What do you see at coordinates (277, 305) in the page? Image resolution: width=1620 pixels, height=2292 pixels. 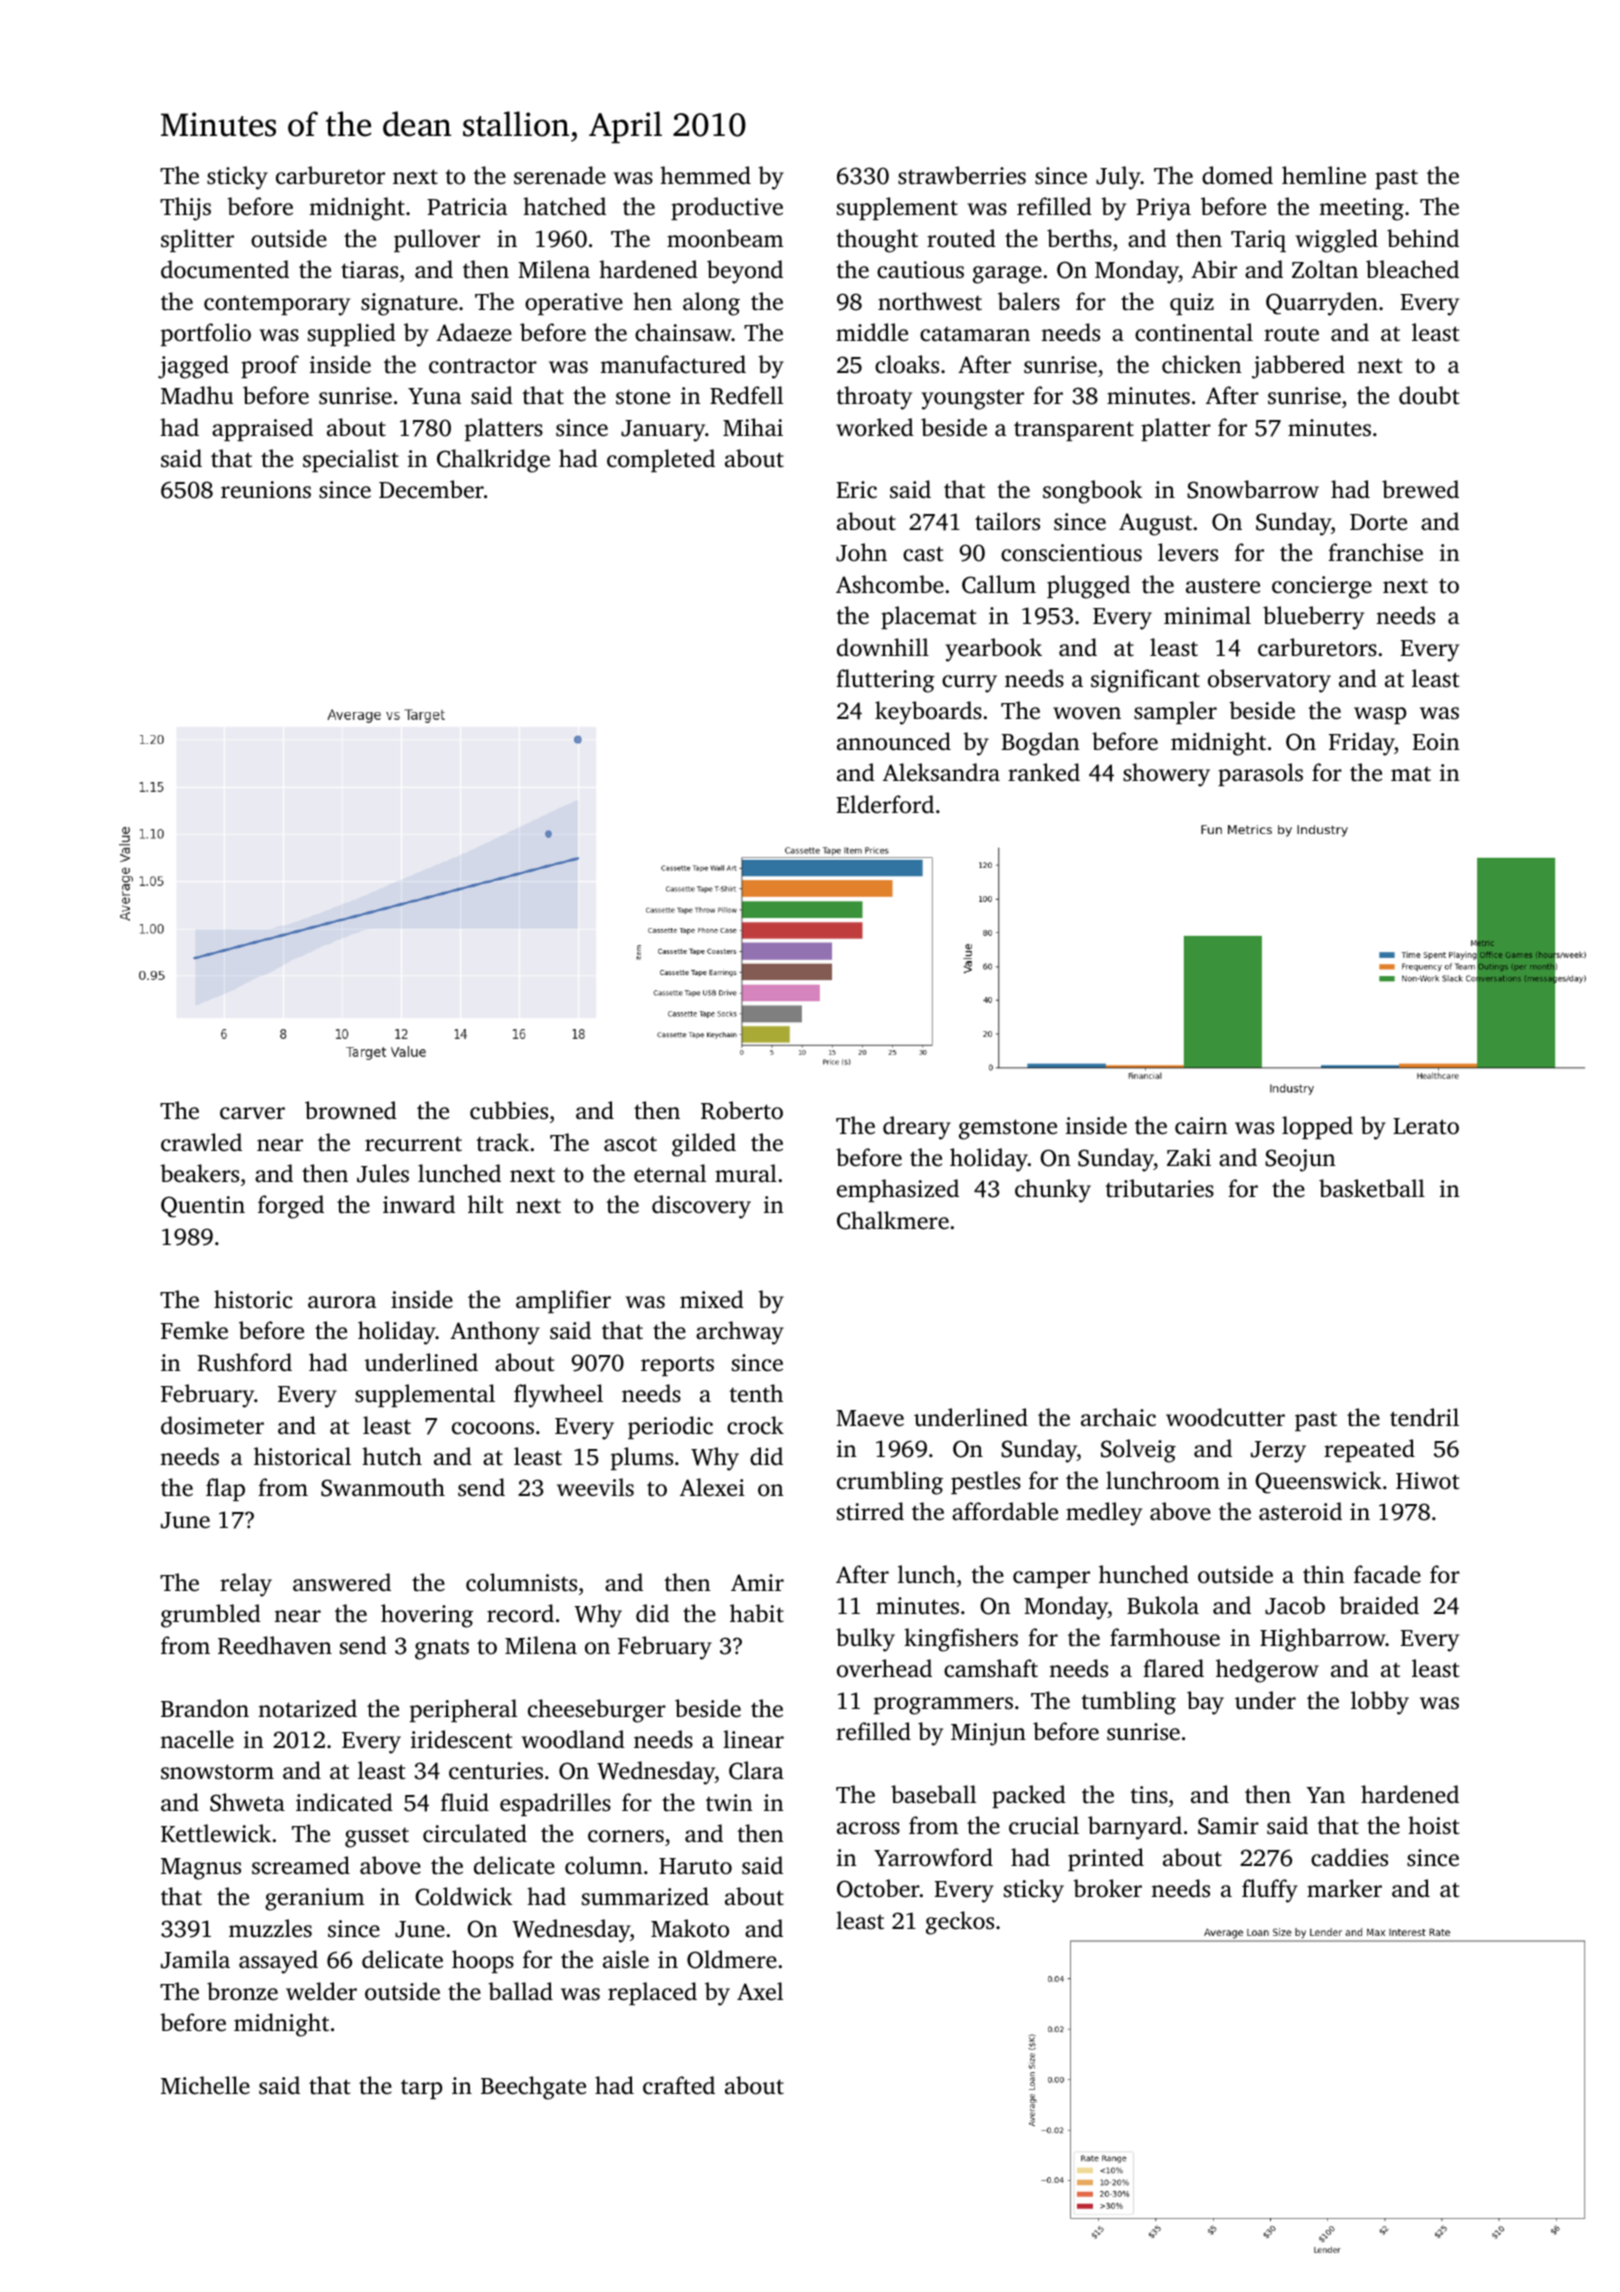 I see `contemporary` at bounding box center [277, 305].
